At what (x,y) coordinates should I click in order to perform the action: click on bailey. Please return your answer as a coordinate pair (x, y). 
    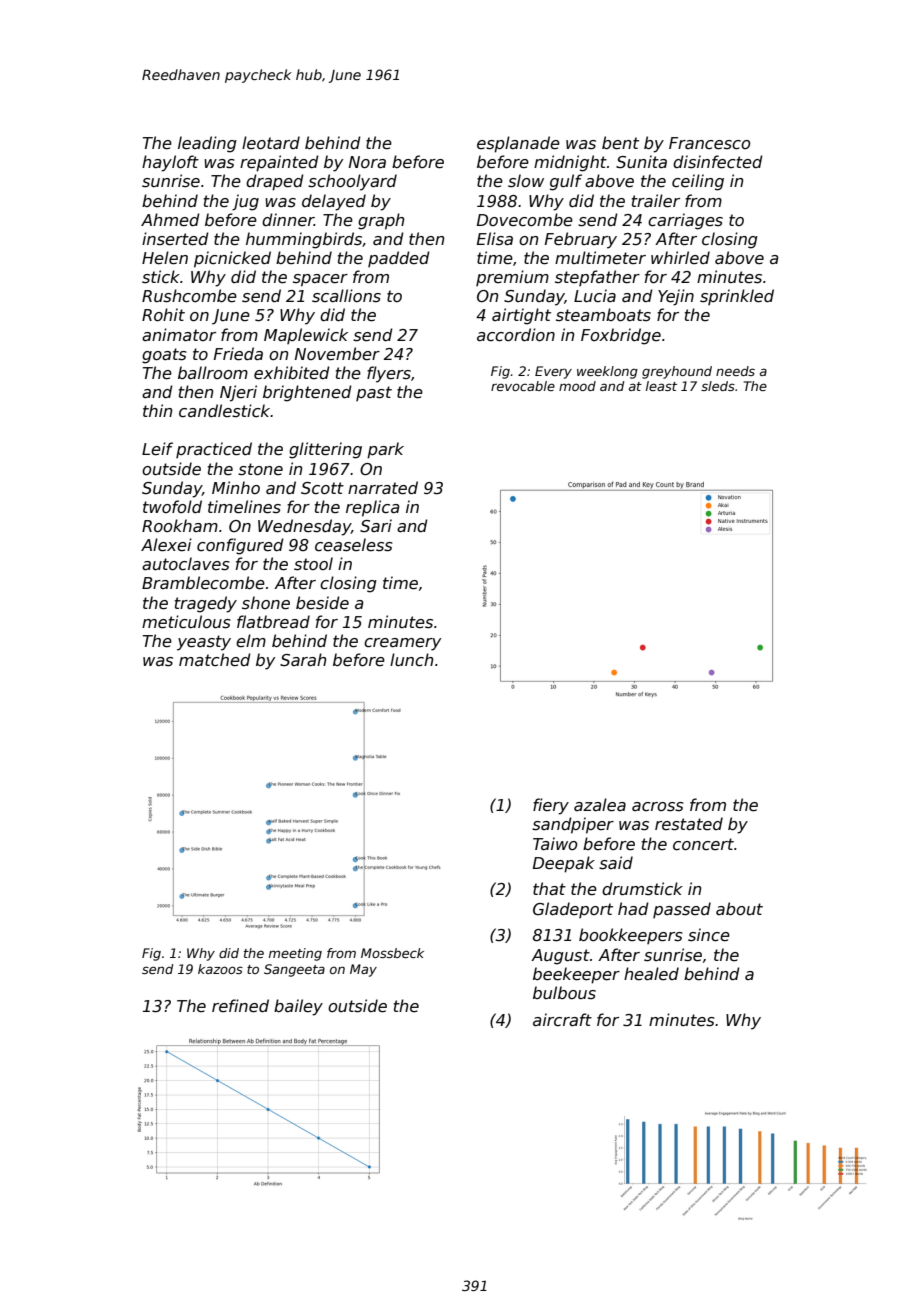
    Looking at the image, I should click on (298, 1007).
